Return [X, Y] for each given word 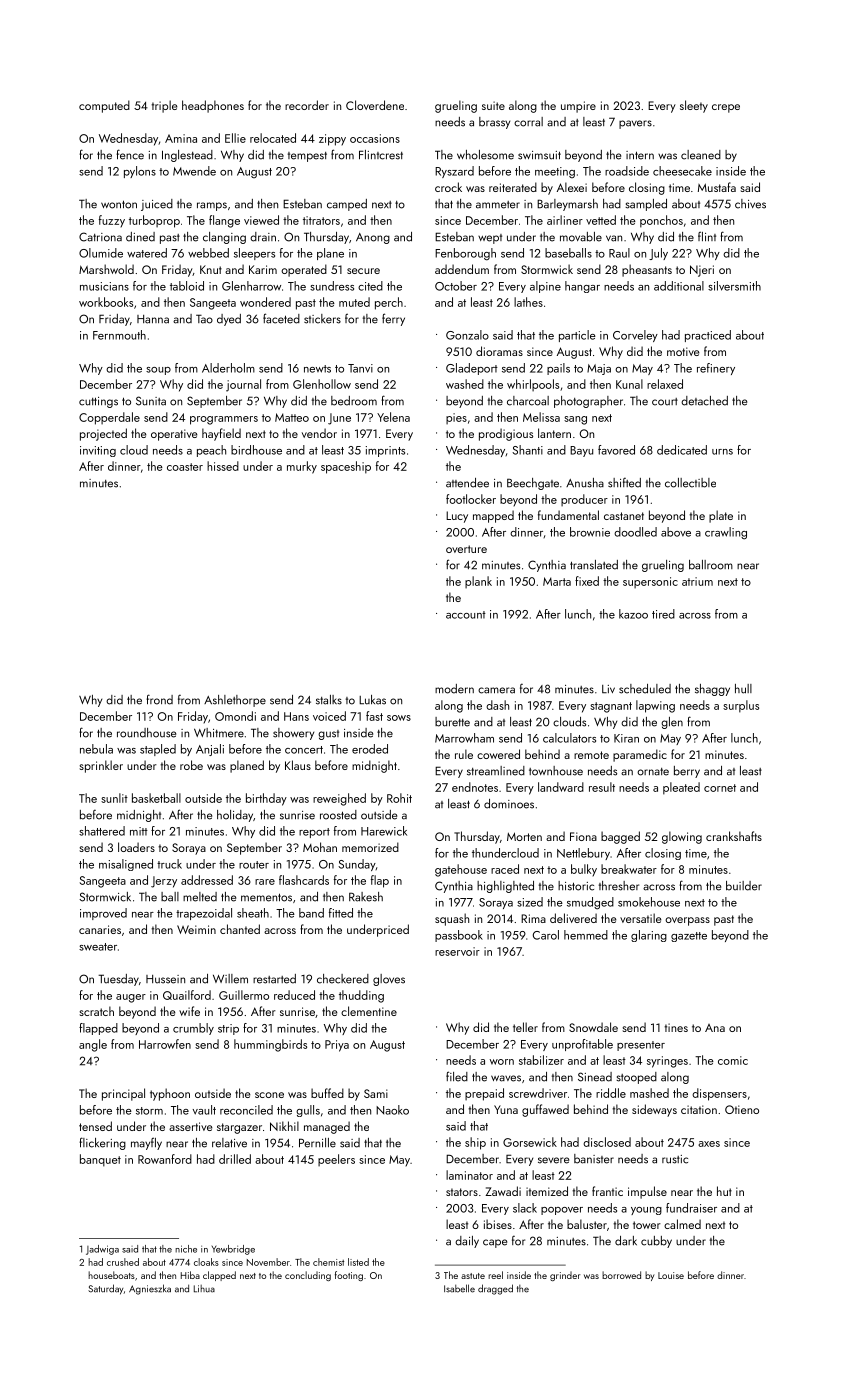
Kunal [629, 384]
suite [493, 105]
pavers [635, 124]
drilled [235, 1159]
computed [104, 106]
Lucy [457, 517]
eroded [370, 749]
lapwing [655, 706]
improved [103, 914]
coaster [185, 467]
